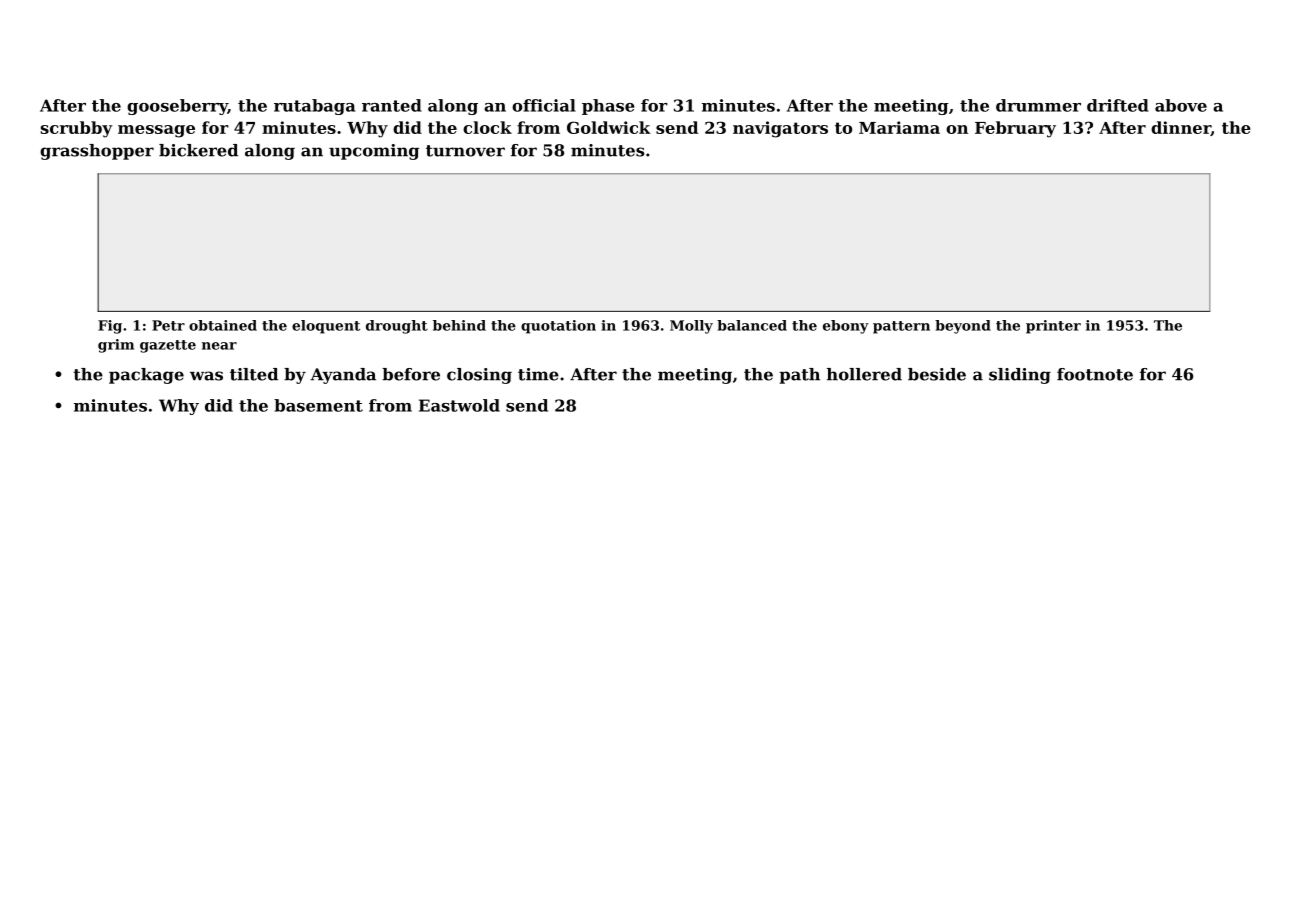 The image size is (1308, 924). What do you see at coordinates (608, 107) in the screenshot?
I see `phase` at bounding box center [608, 107].
